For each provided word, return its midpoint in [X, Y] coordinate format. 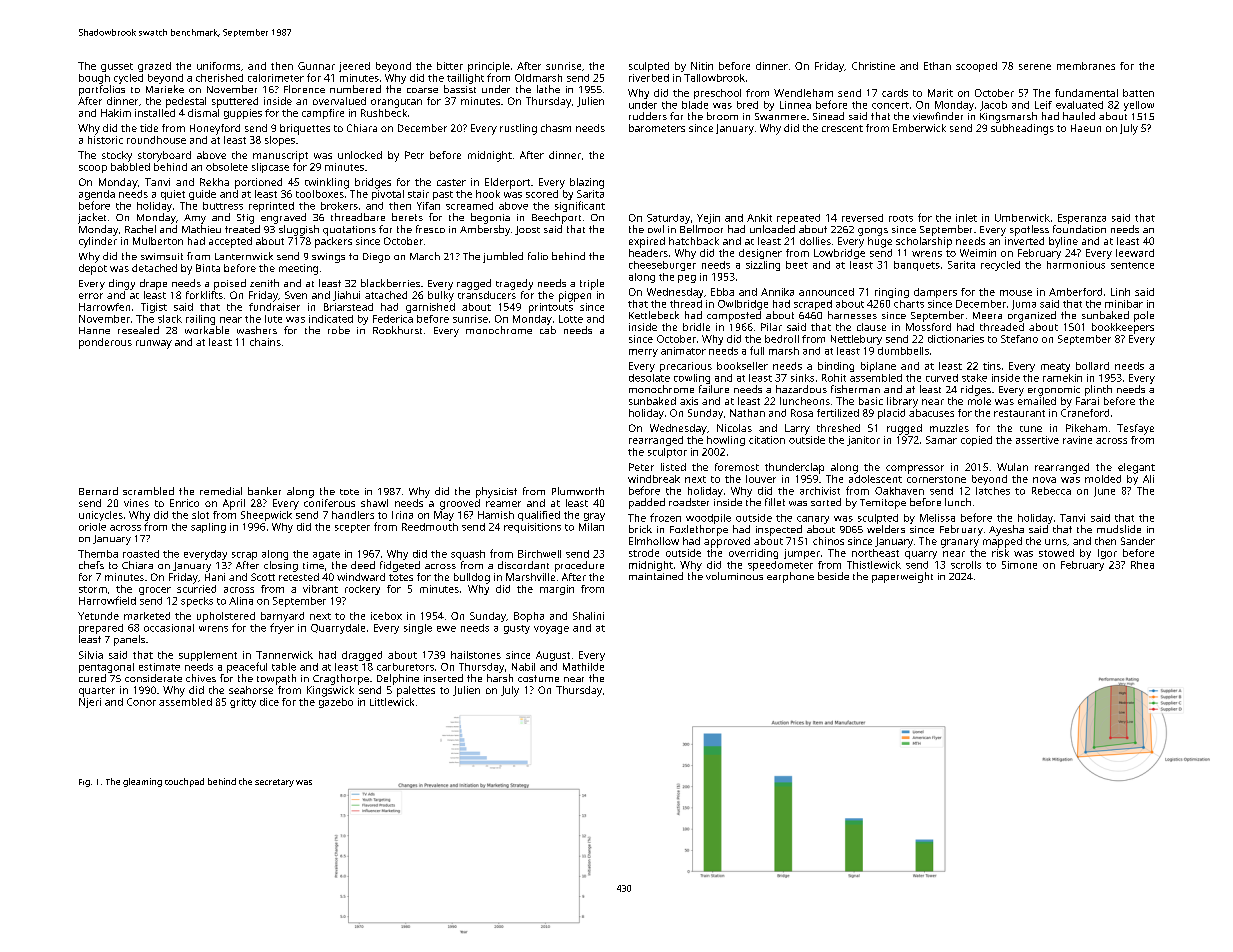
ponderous [105, 343]
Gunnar [316, 66]
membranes [1086, 66]
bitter [450, 66]
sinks [802, 378]
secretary [274, 783]
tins [992, 366]
